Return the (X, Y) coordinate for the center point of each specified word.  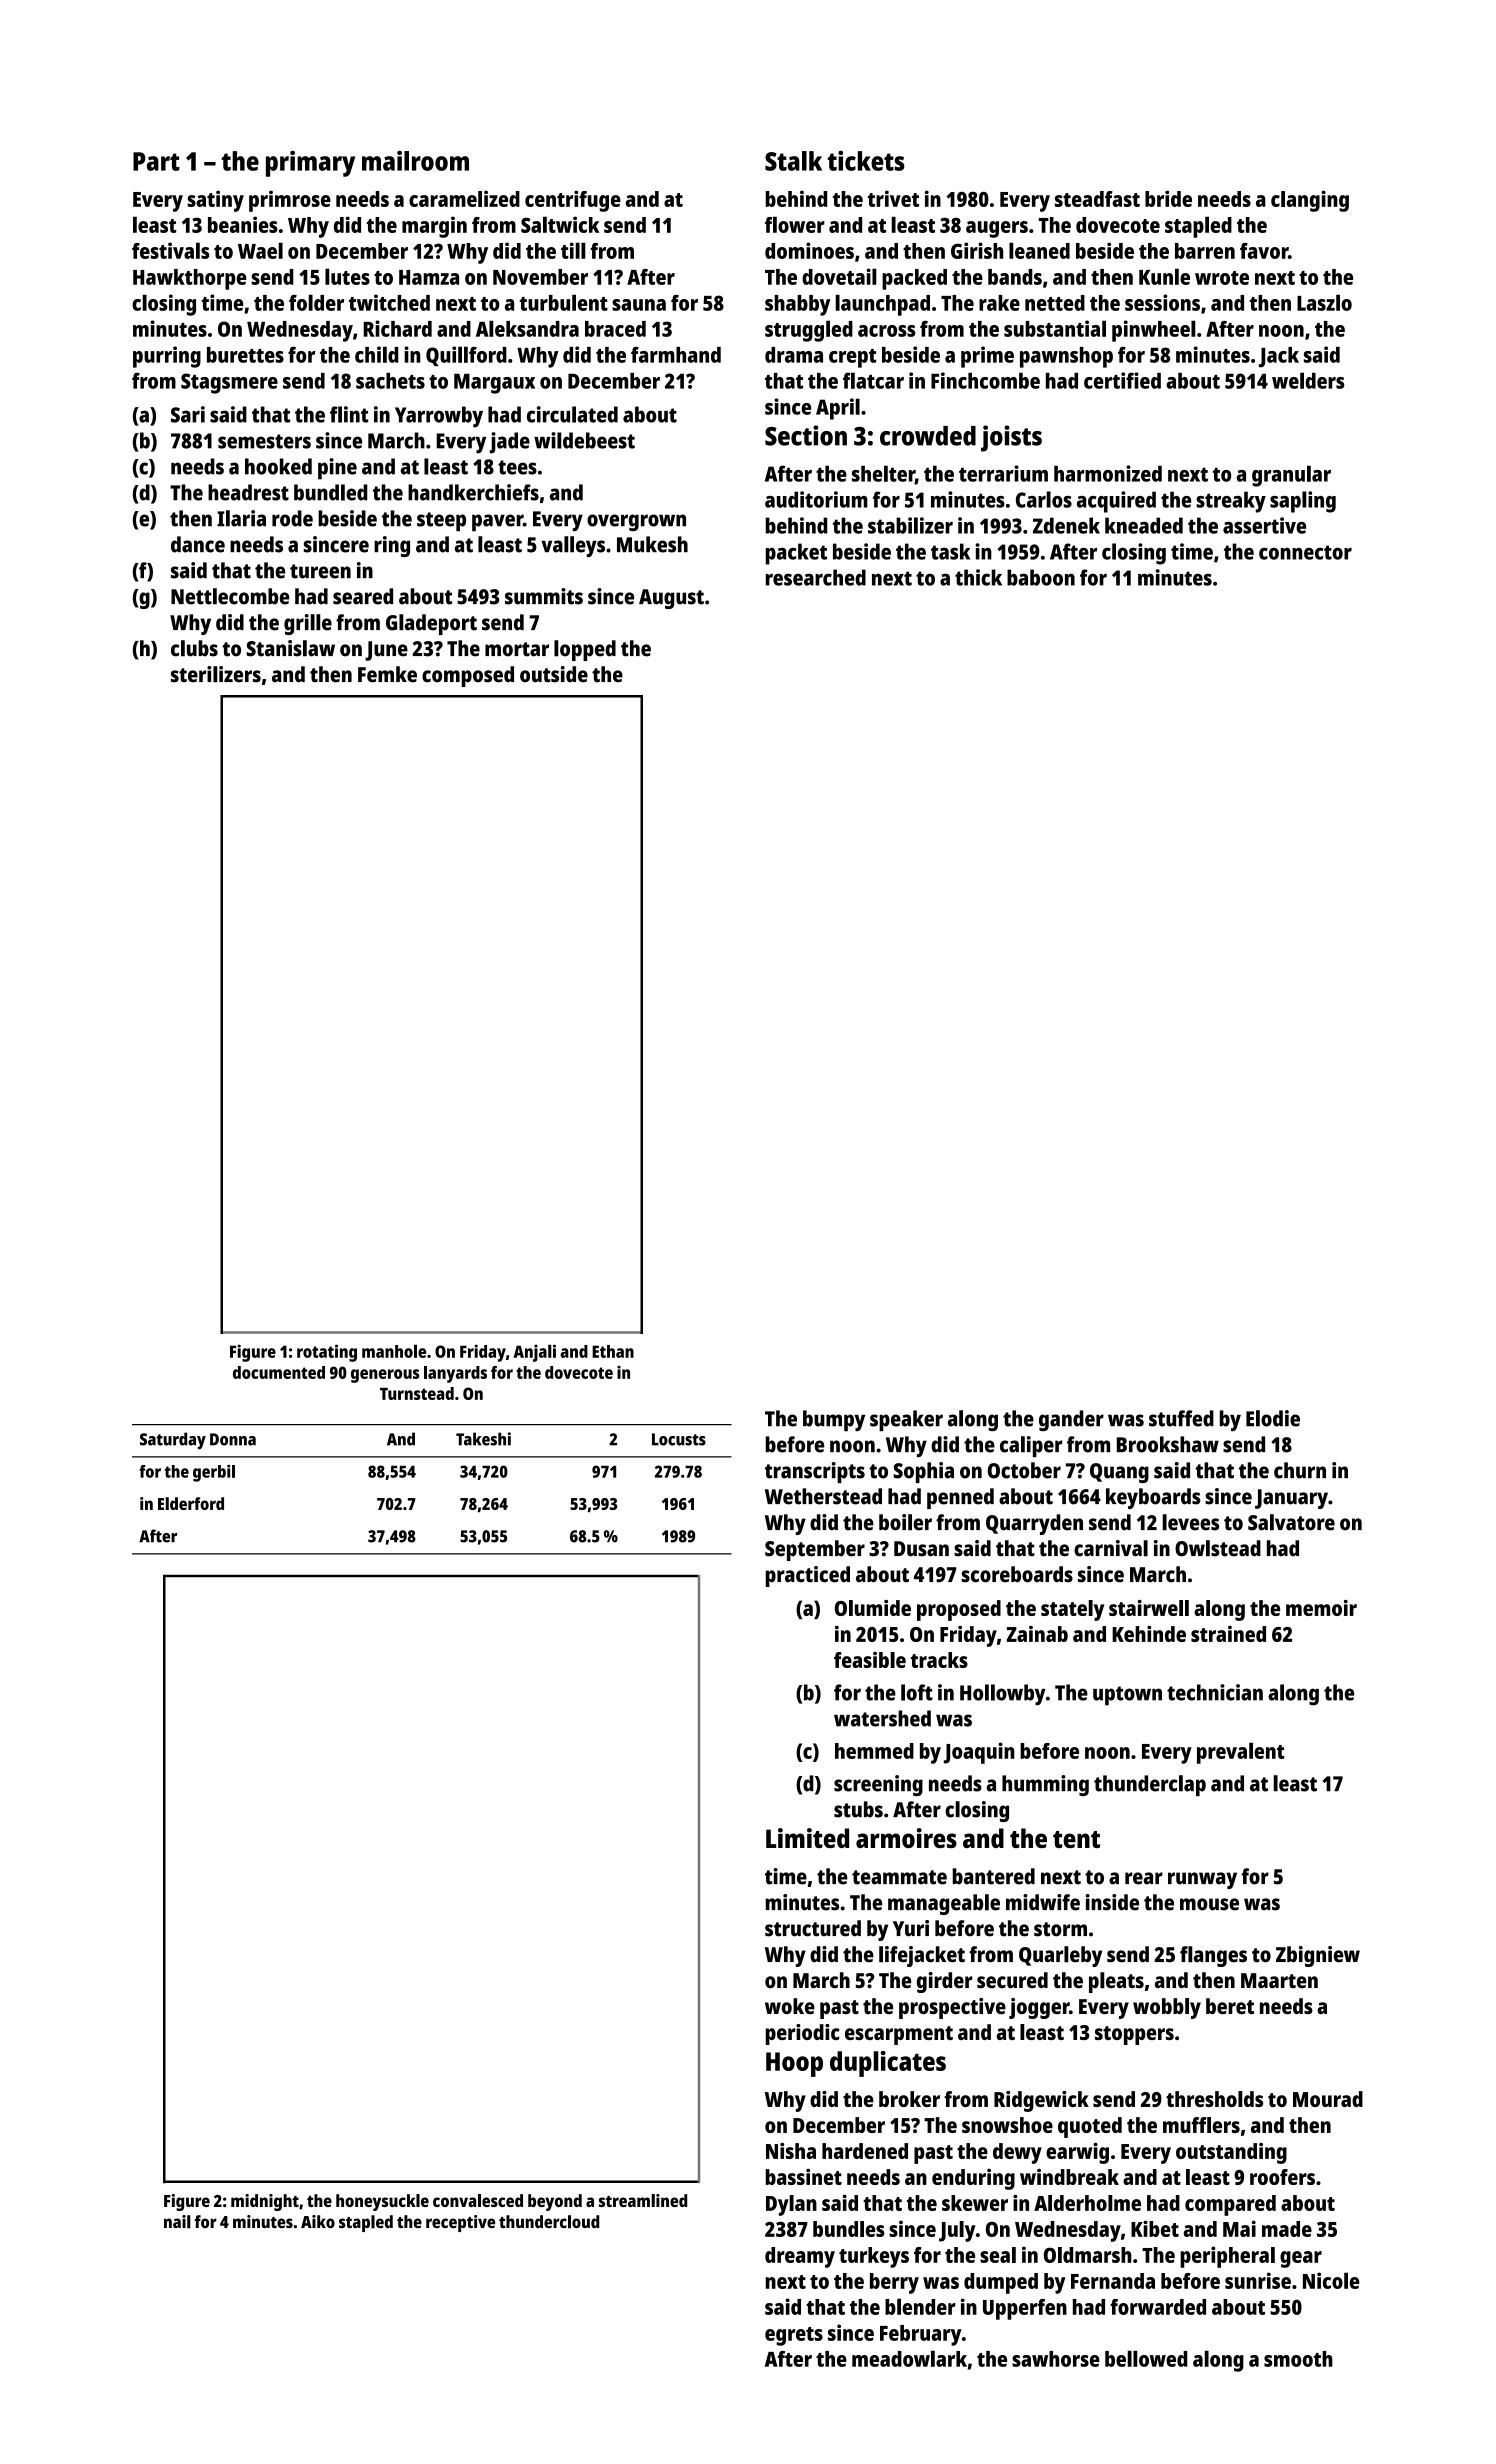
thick (978, 577)
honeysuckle (382, 2202)
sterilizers (216, 674)
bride (1168, 198)
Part (156, 161)
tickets (866, 161)
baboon (1041, 577)
